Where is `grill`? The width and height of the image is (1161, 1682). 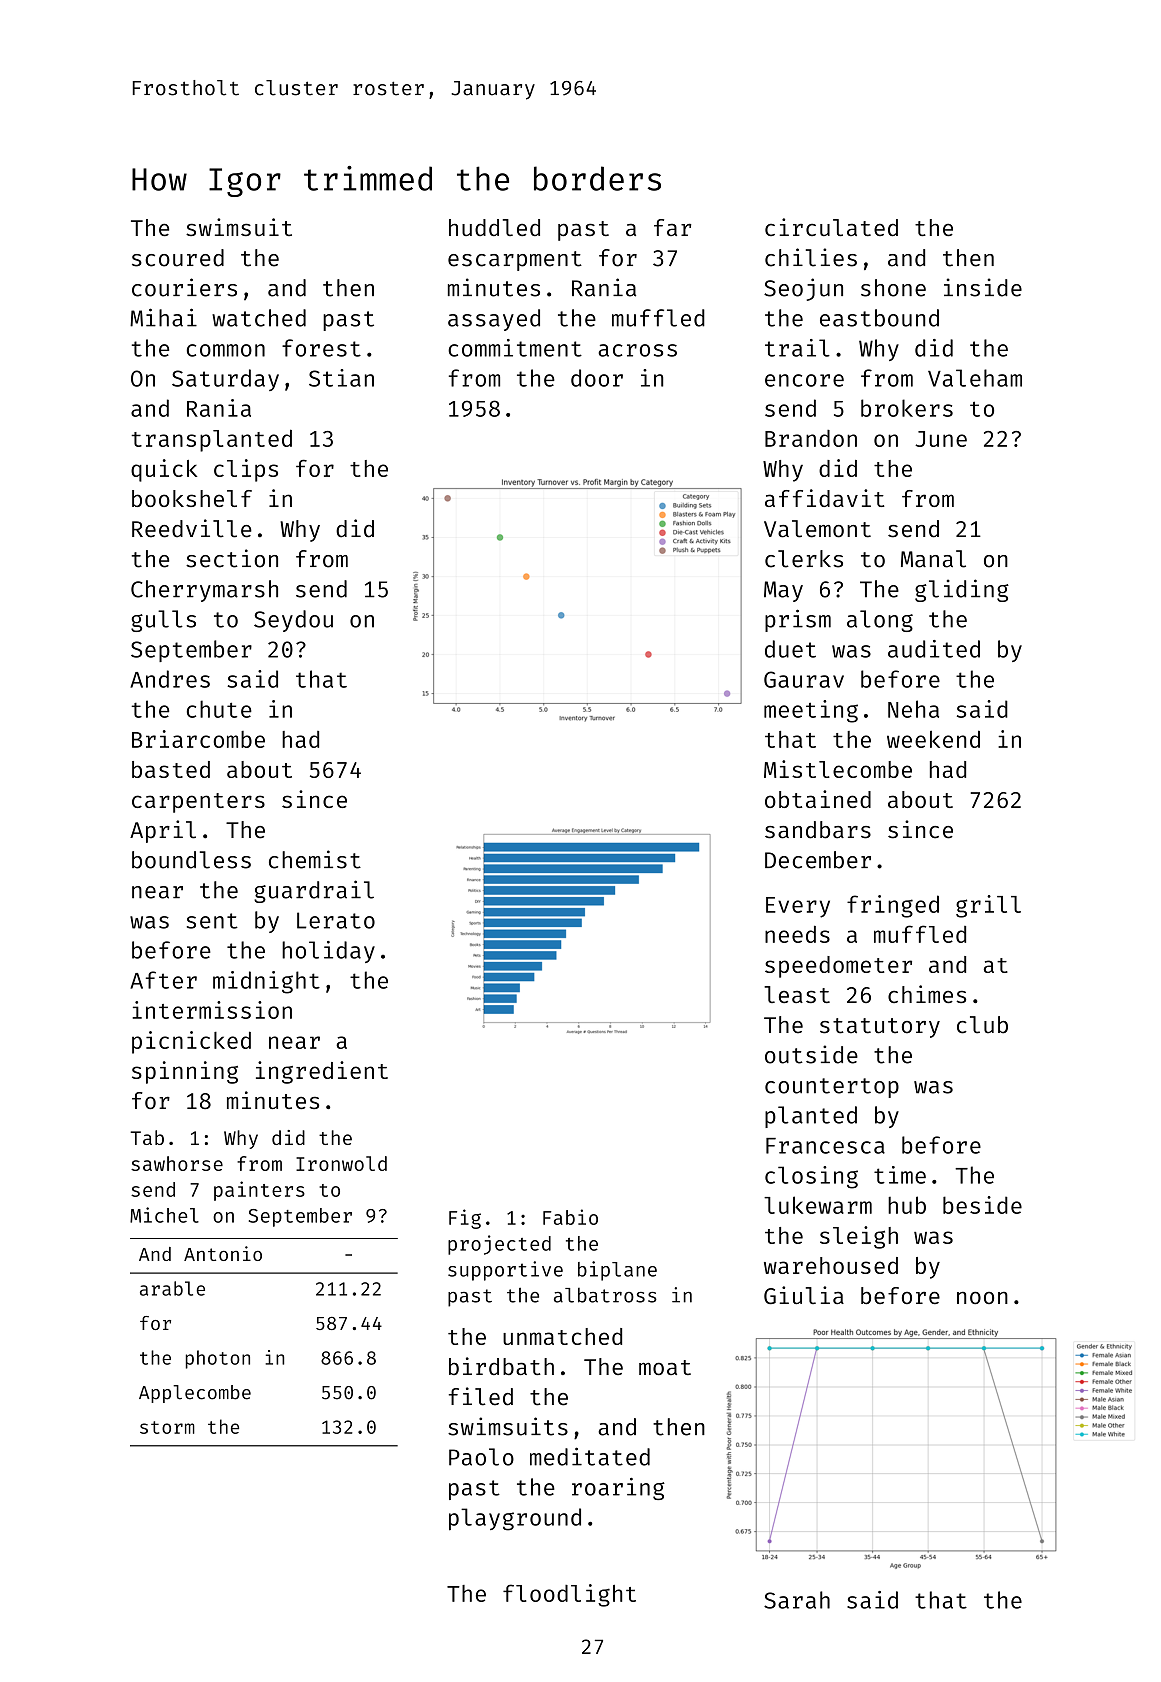
grill is located at coordinates (988, 906).
